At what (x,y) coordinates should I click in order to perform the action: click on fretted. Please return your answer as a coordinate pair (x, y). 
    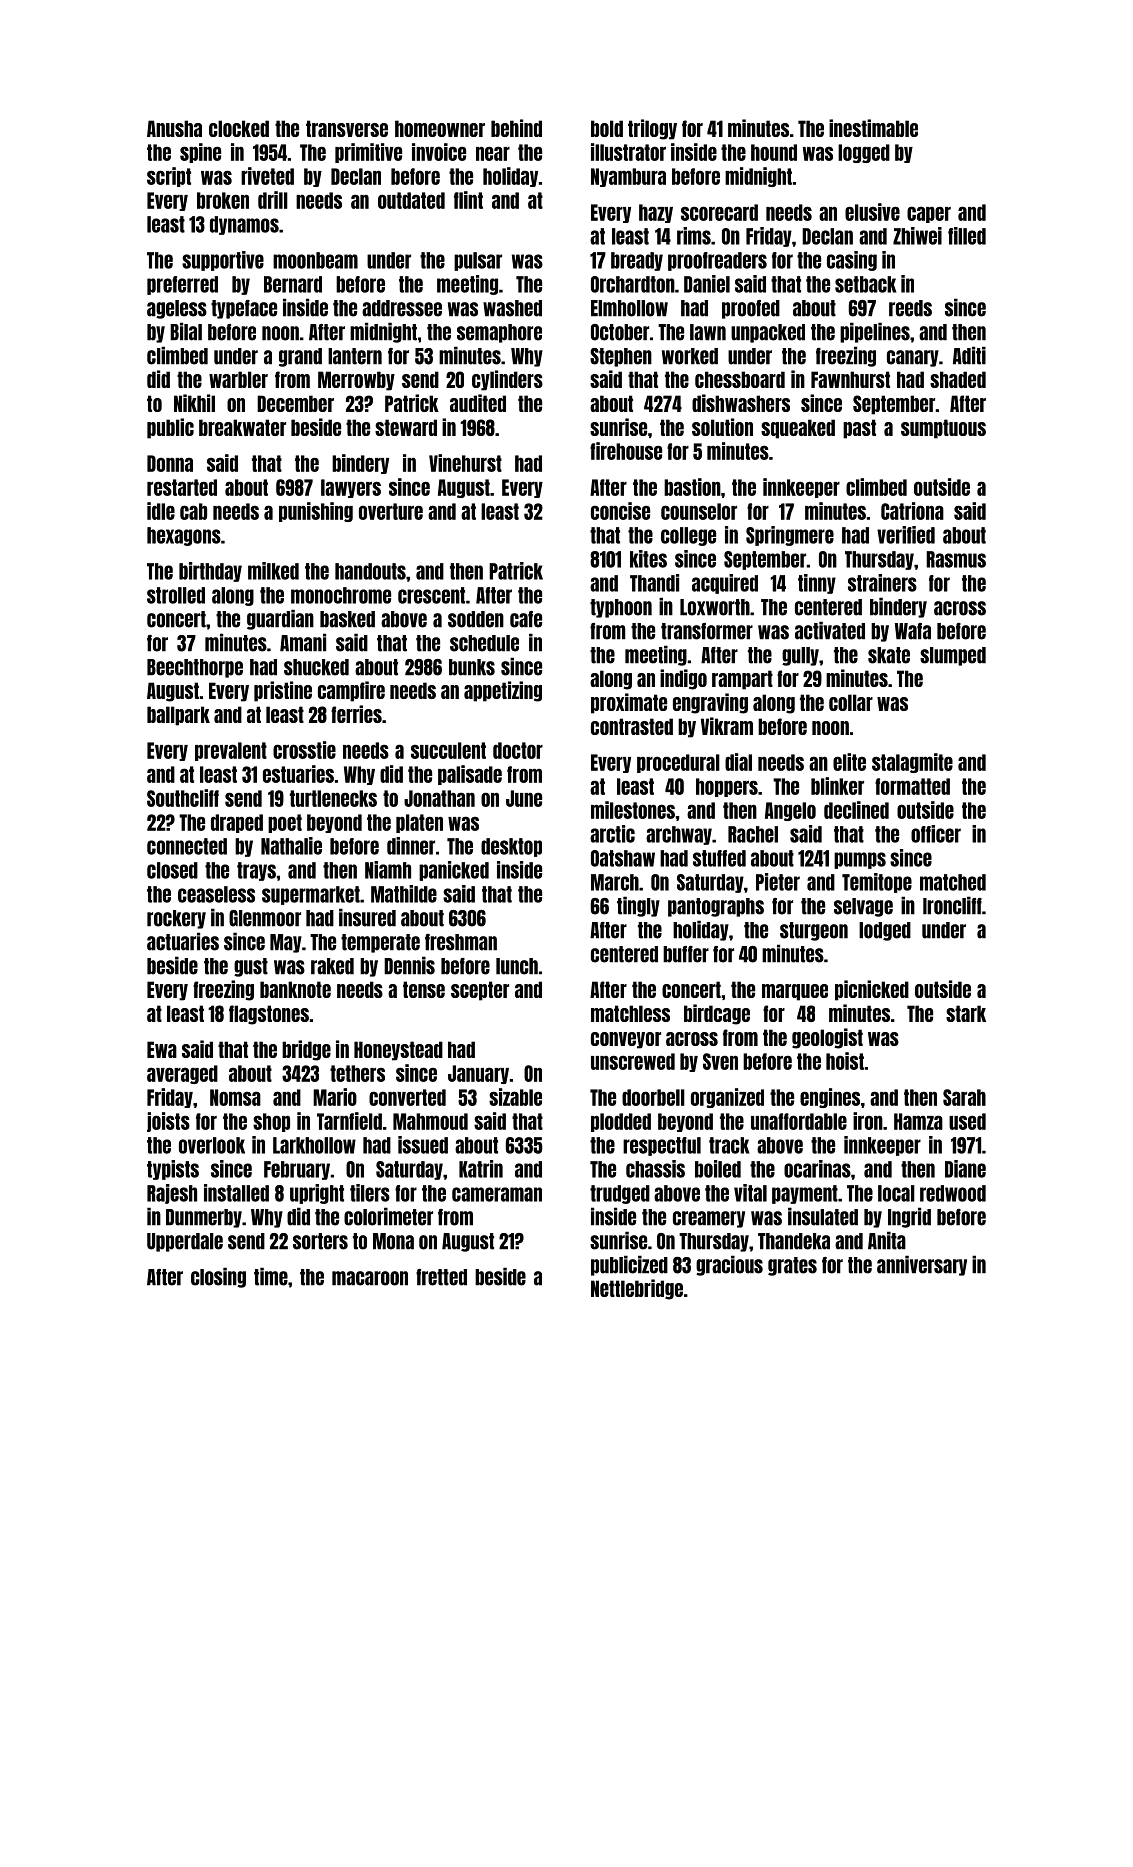
    Looking at the image, I should click on (441, 1277).
